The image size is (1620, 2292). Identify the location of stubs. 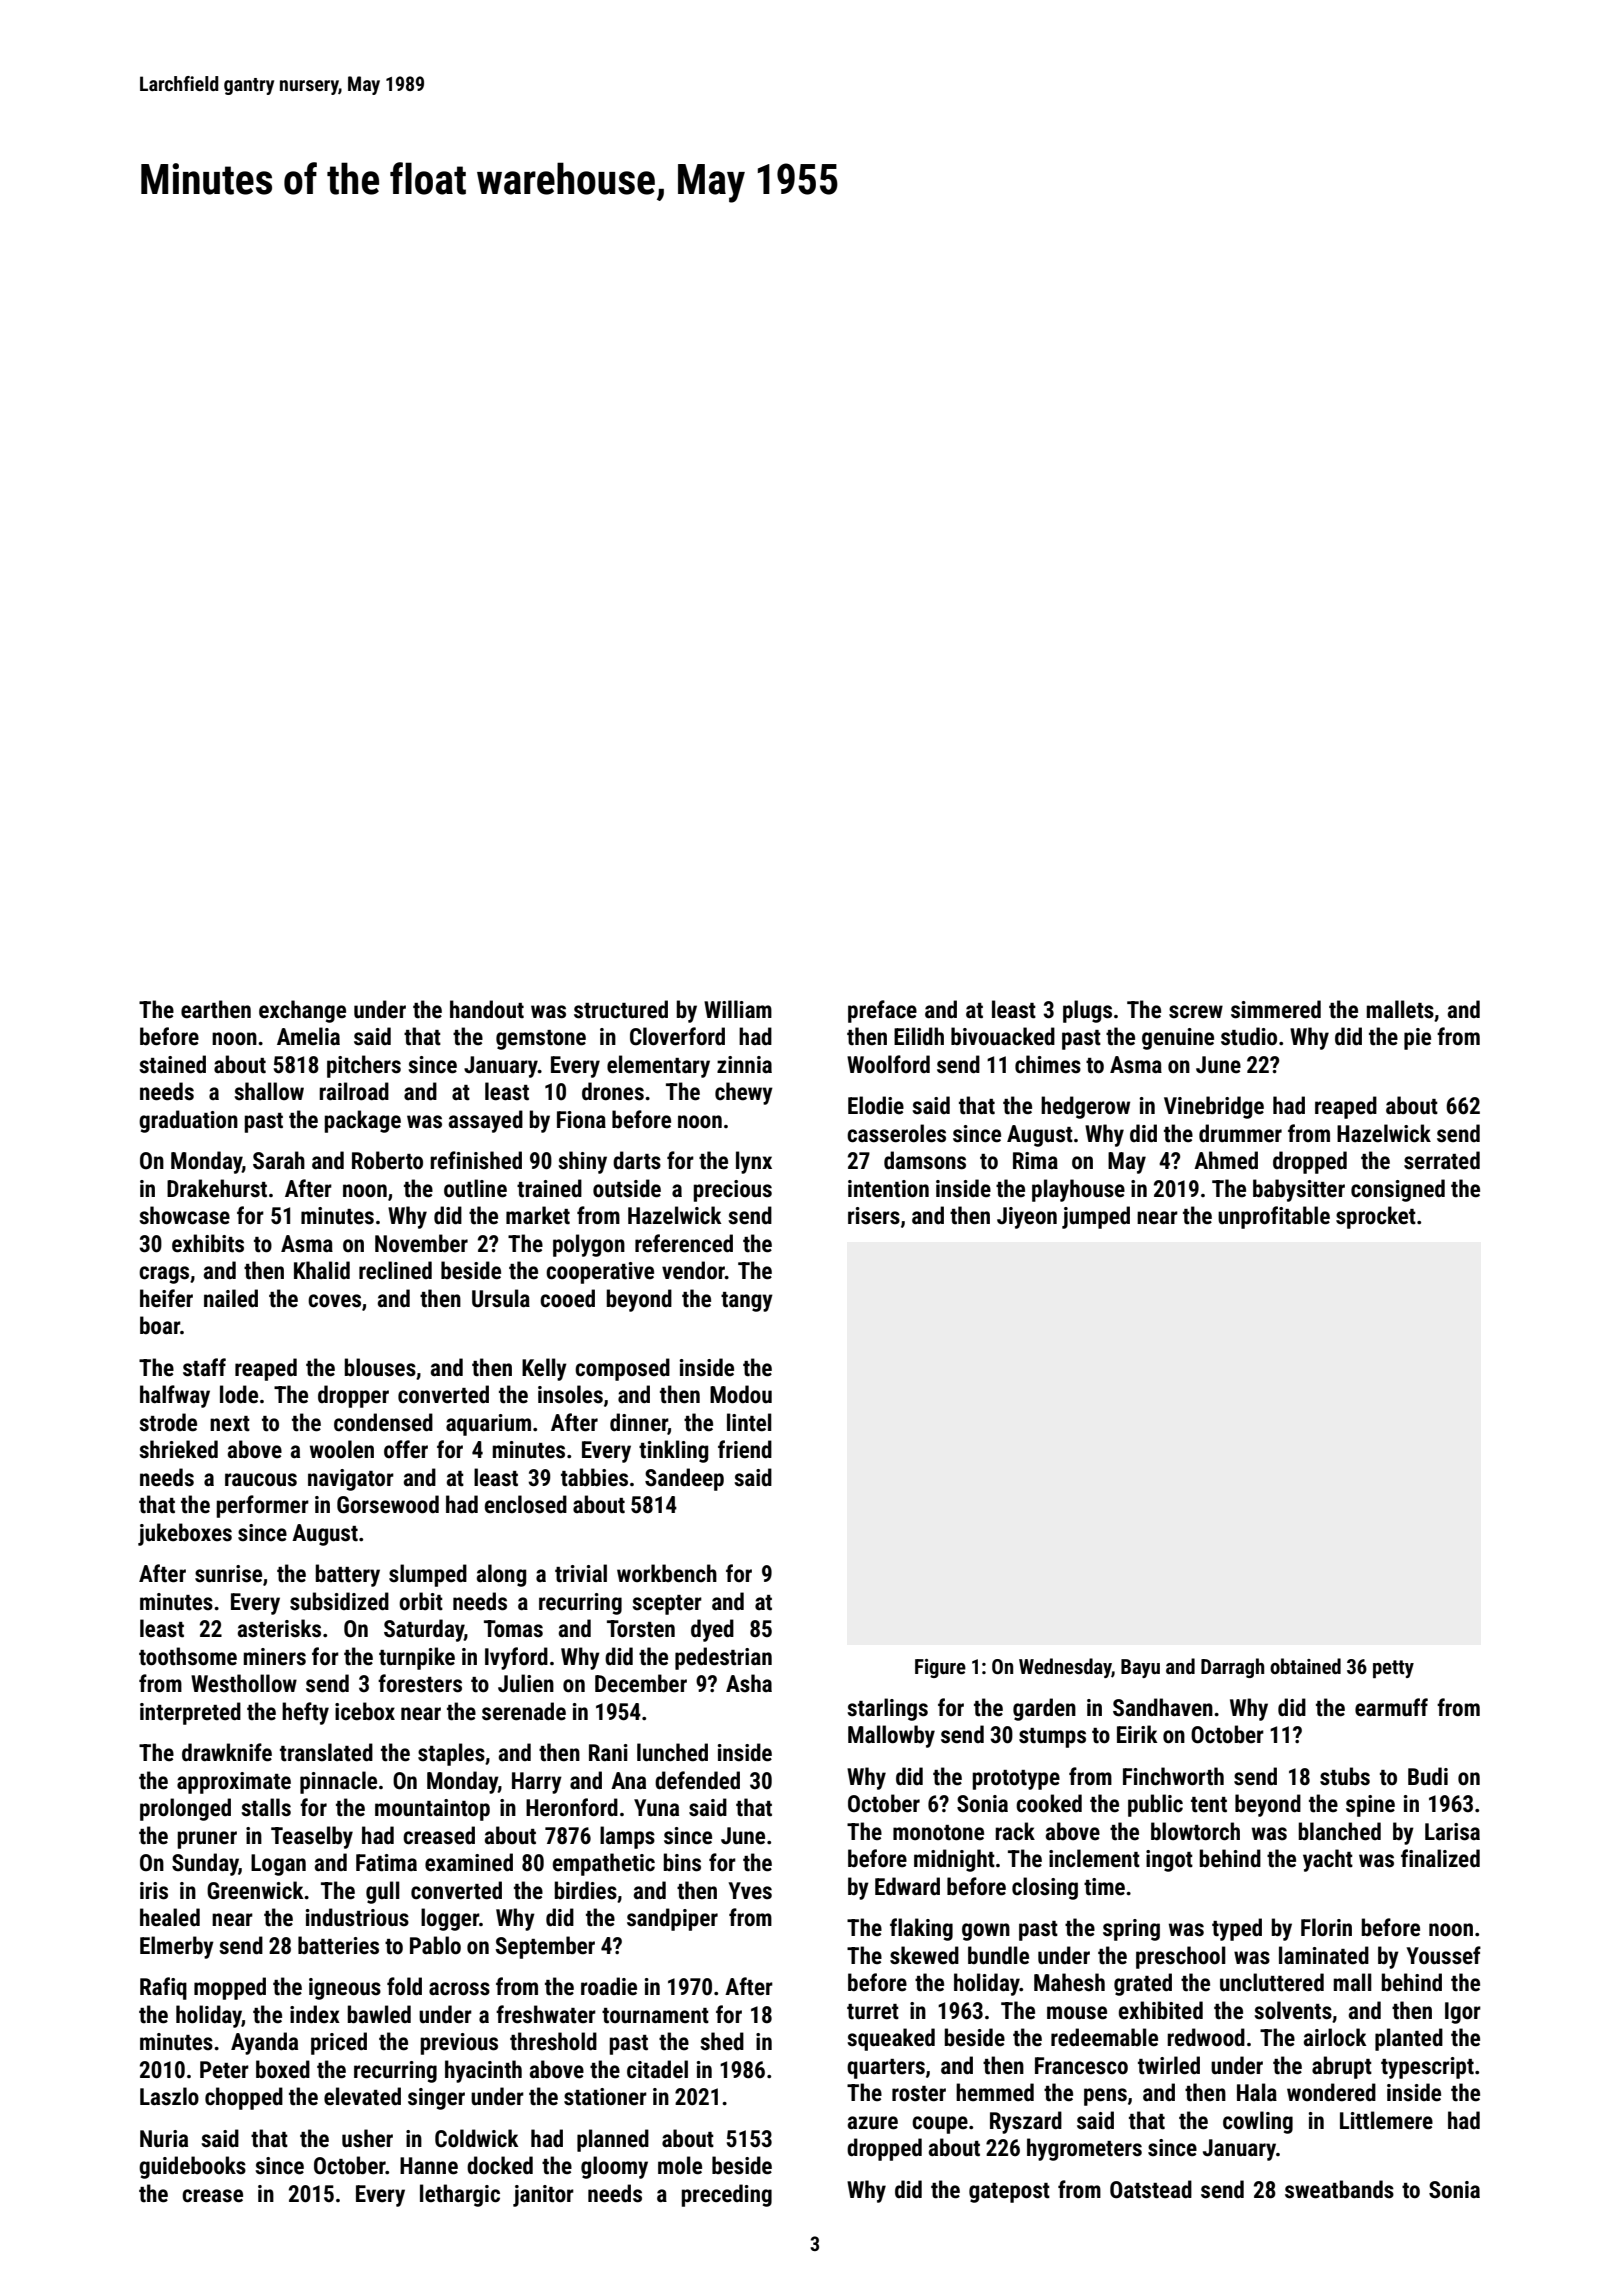
(1345, 1776).
